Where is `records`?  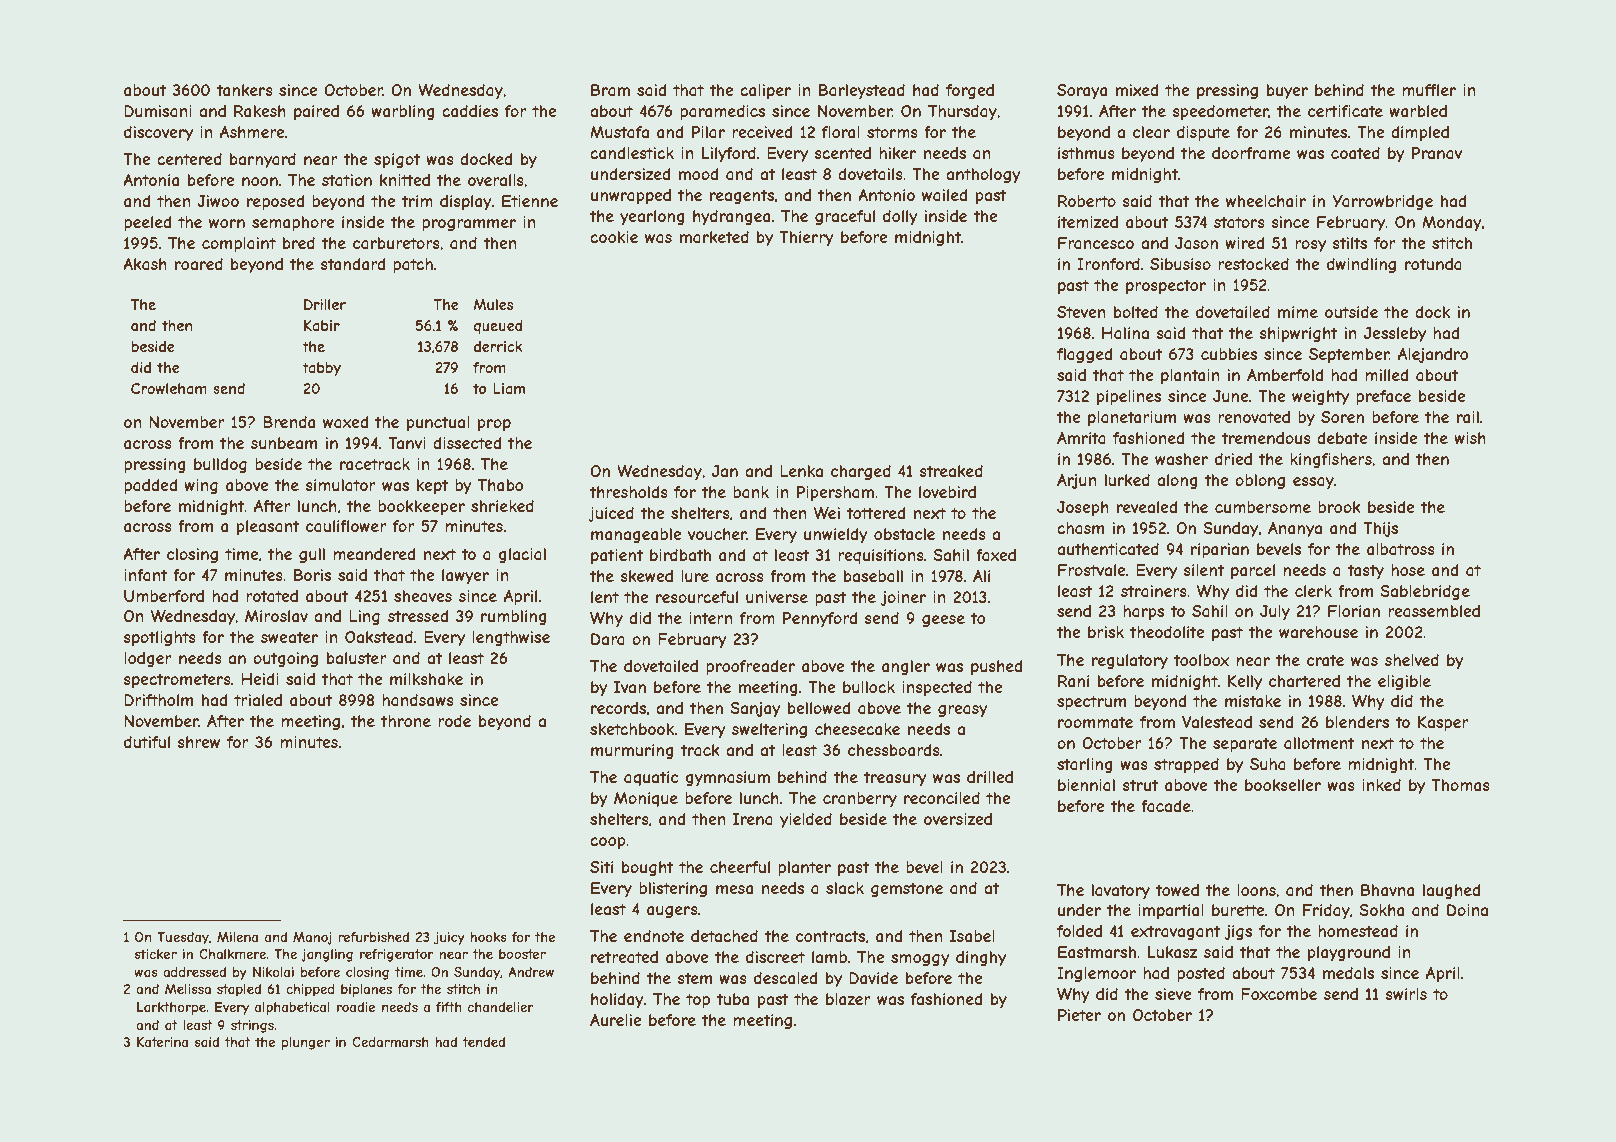 records is located at coordinates (618, 708).
